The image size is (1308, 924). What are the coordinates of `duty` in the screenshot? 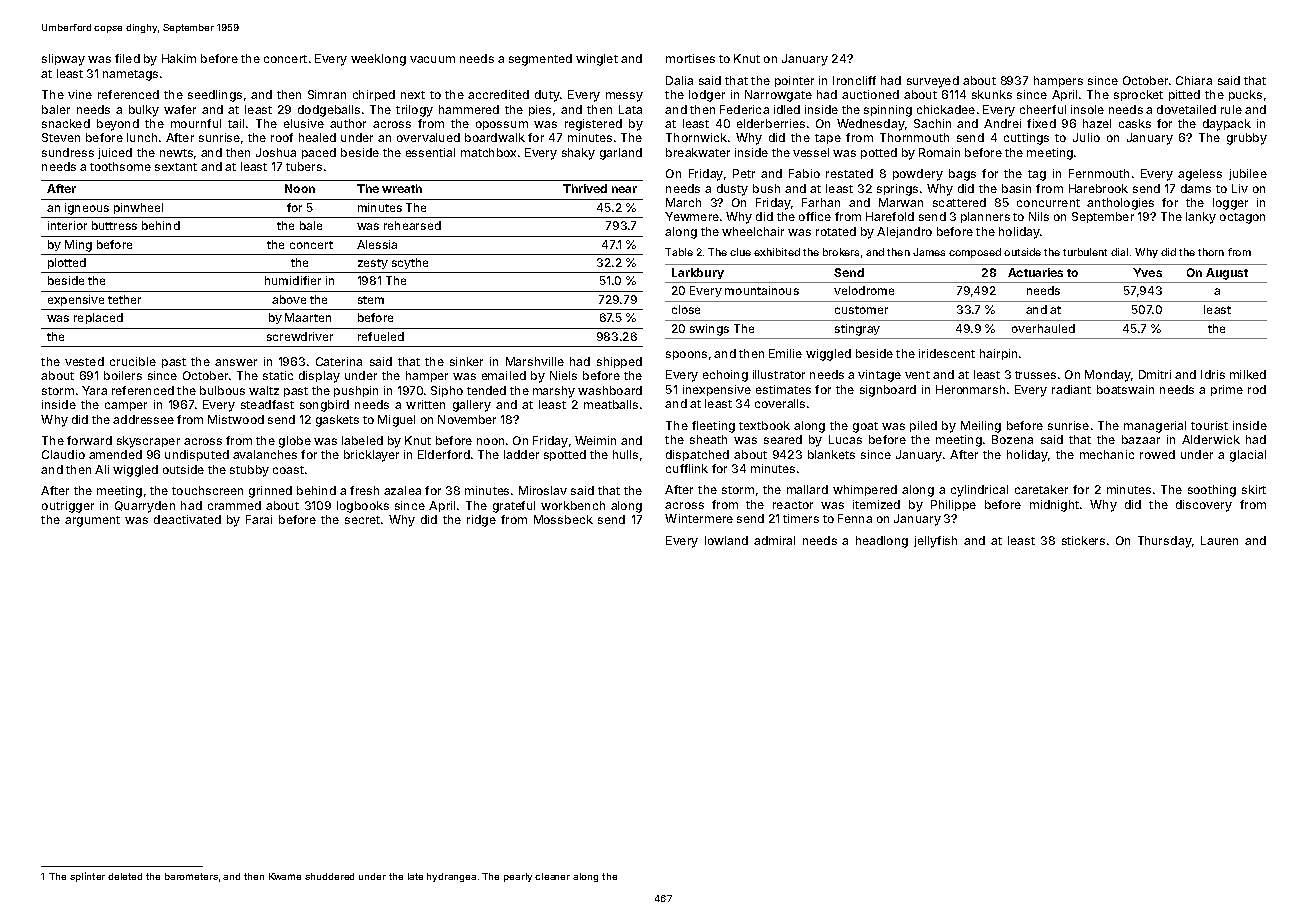 It's located at (547, 96).
